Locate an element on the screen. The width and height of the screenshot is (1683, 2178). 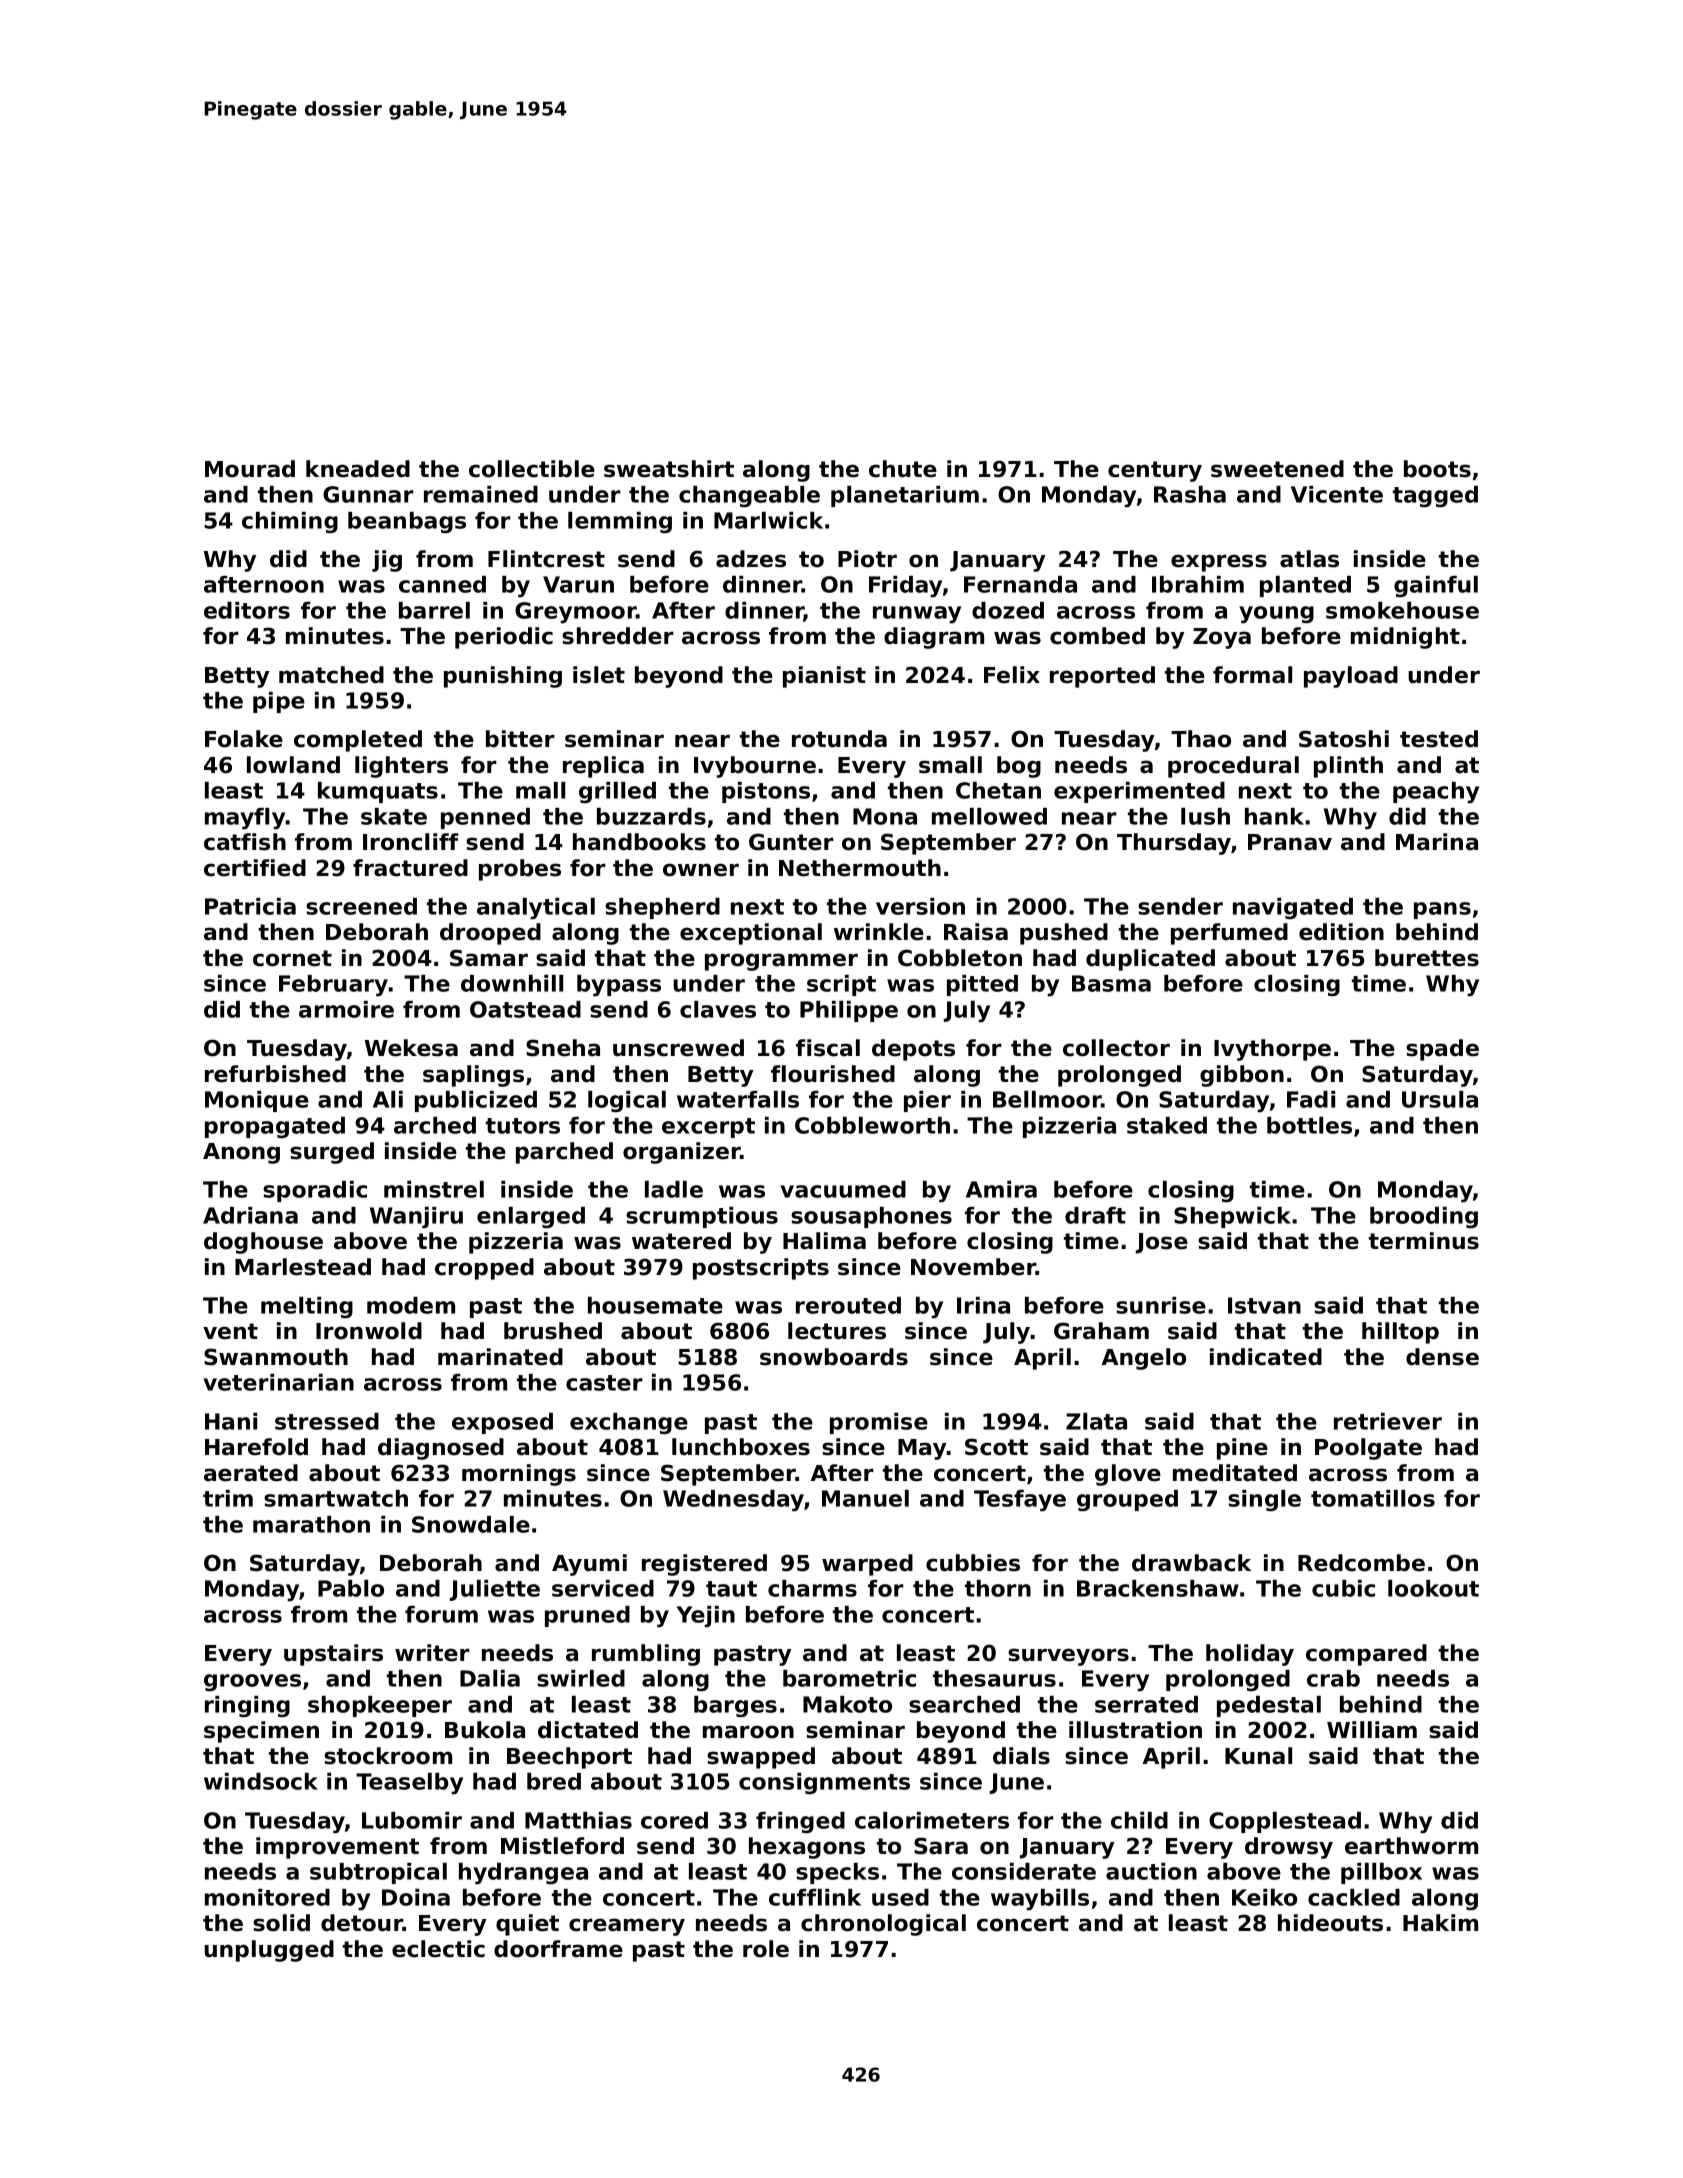
brooding is located at coordinates (1424, 1217).
